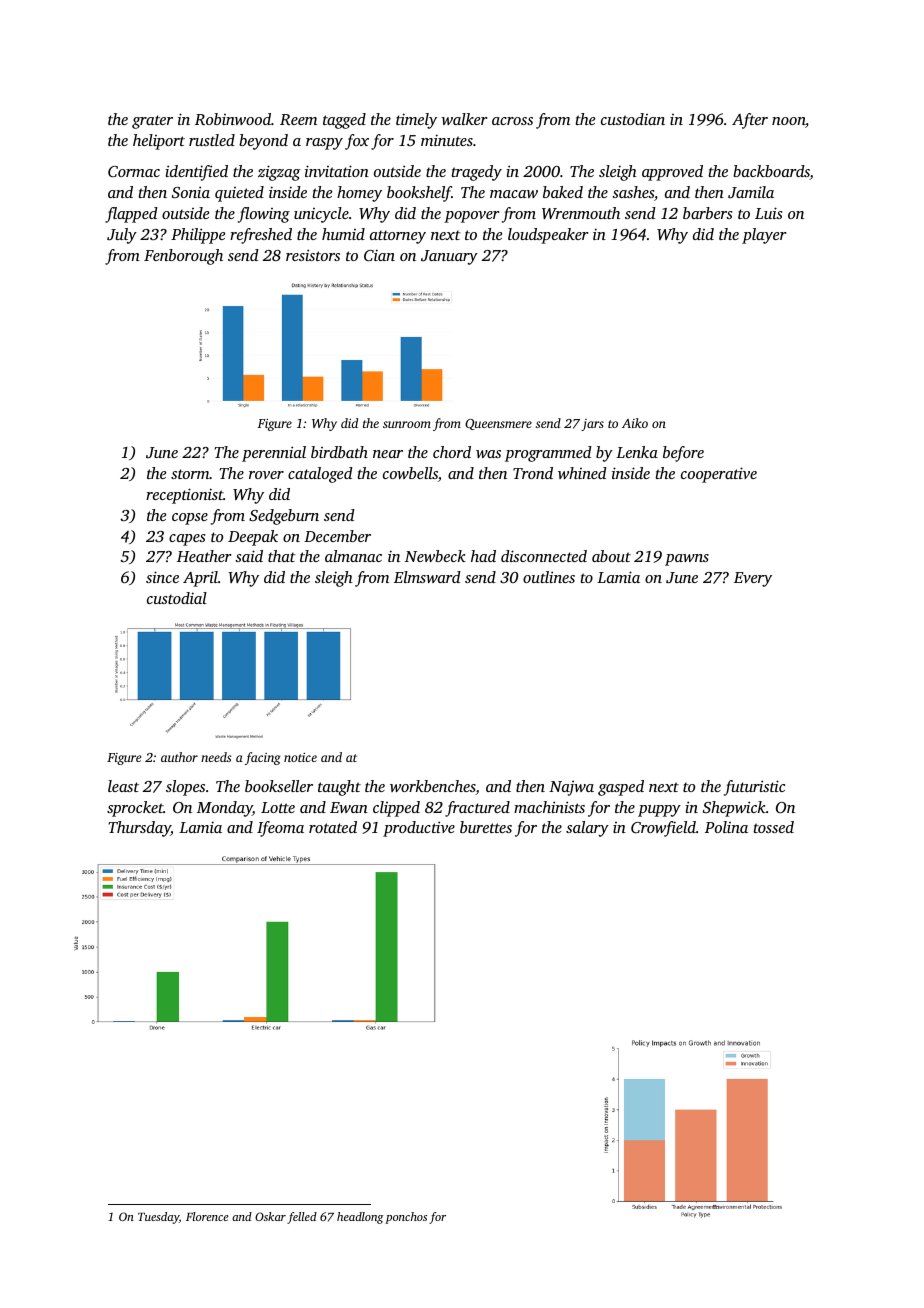 The image size is (924, 1308). Describe the element at coordinates (300, 757) in the image. I see `notice` at that location.
